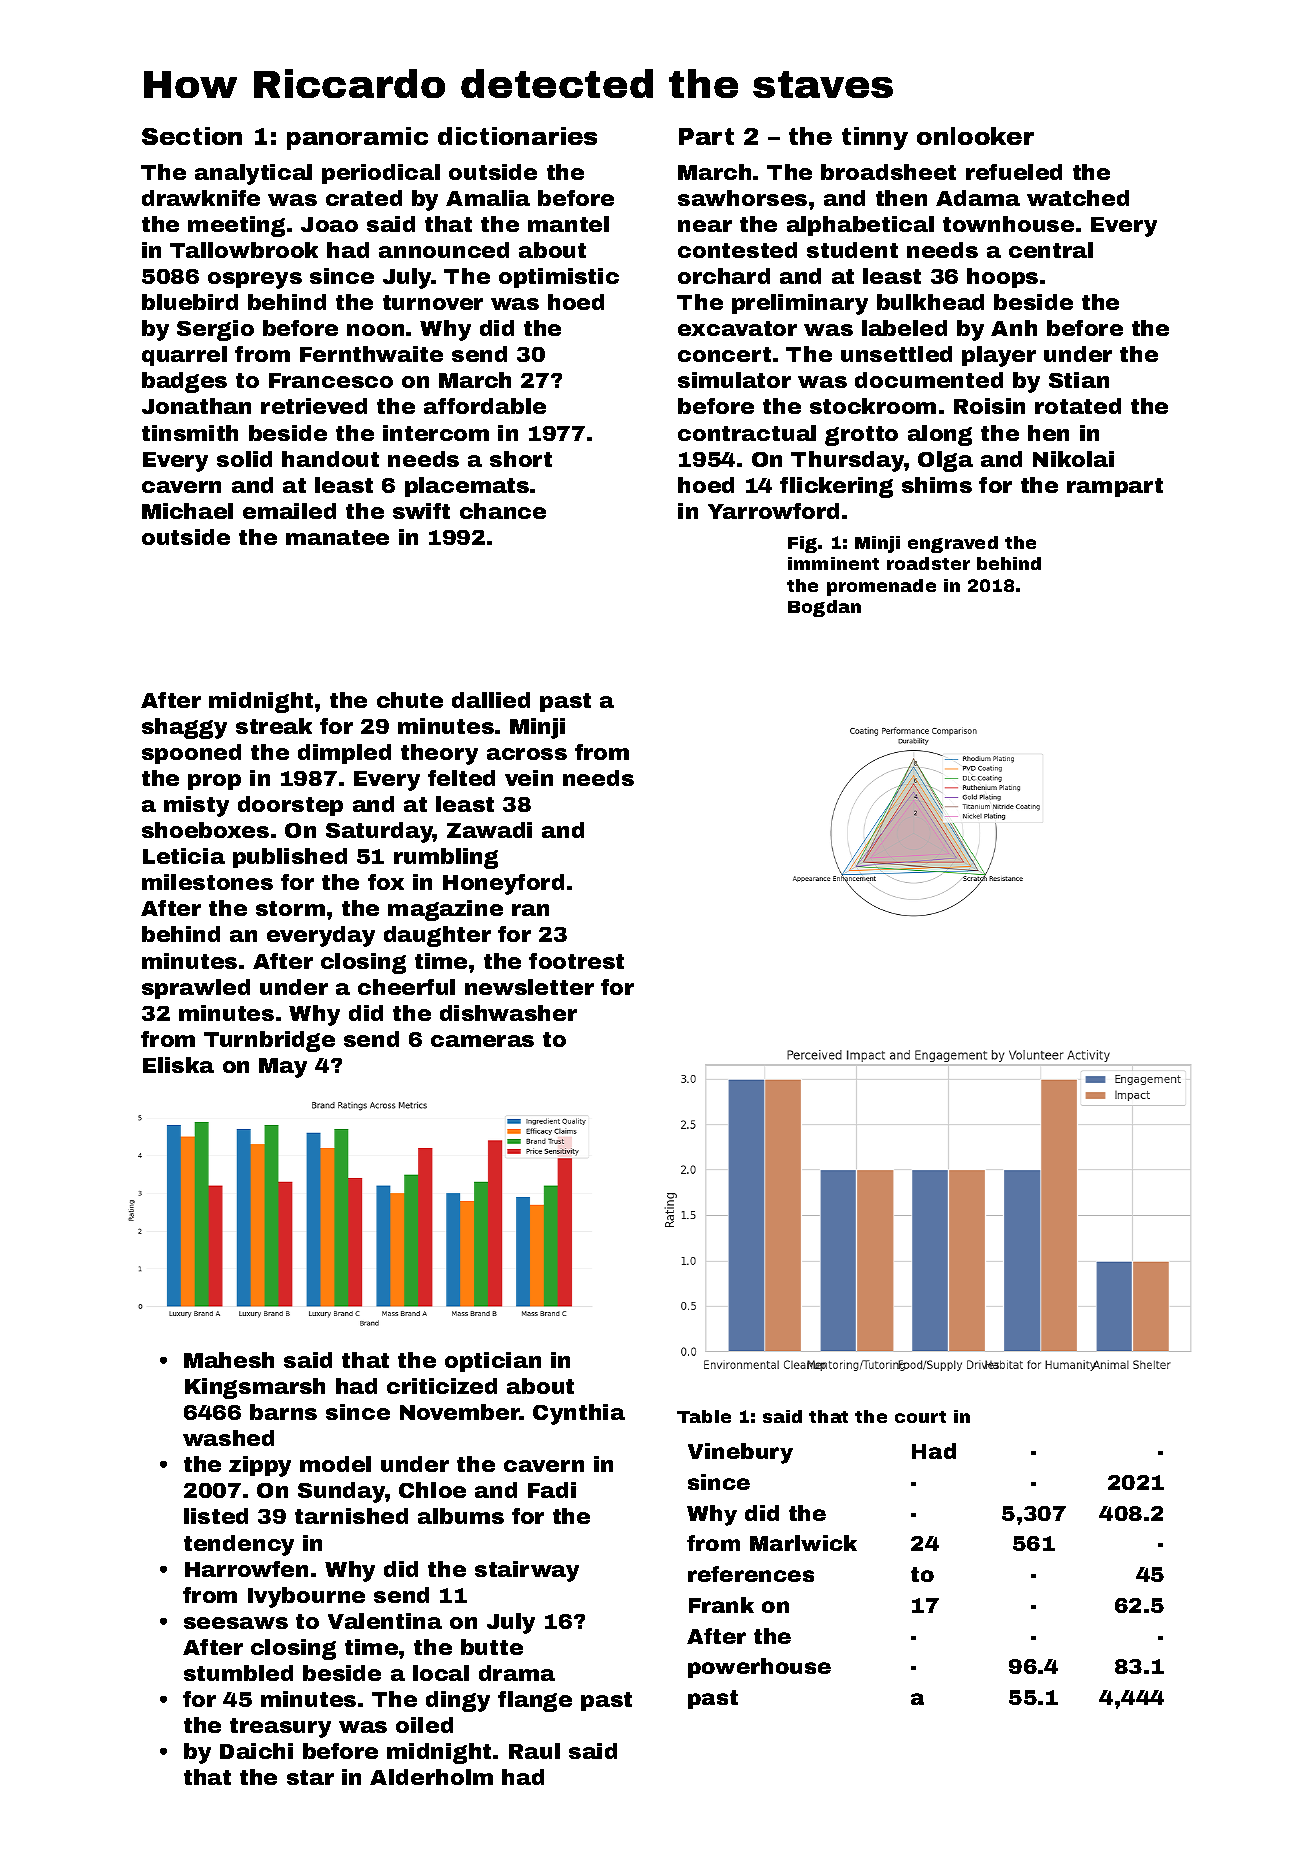 The height and width of the document is (1862, 1316). What do you see at coordinates (742, 198) in the document?
I see `sawhorses` at bounding box center [742, 198].
